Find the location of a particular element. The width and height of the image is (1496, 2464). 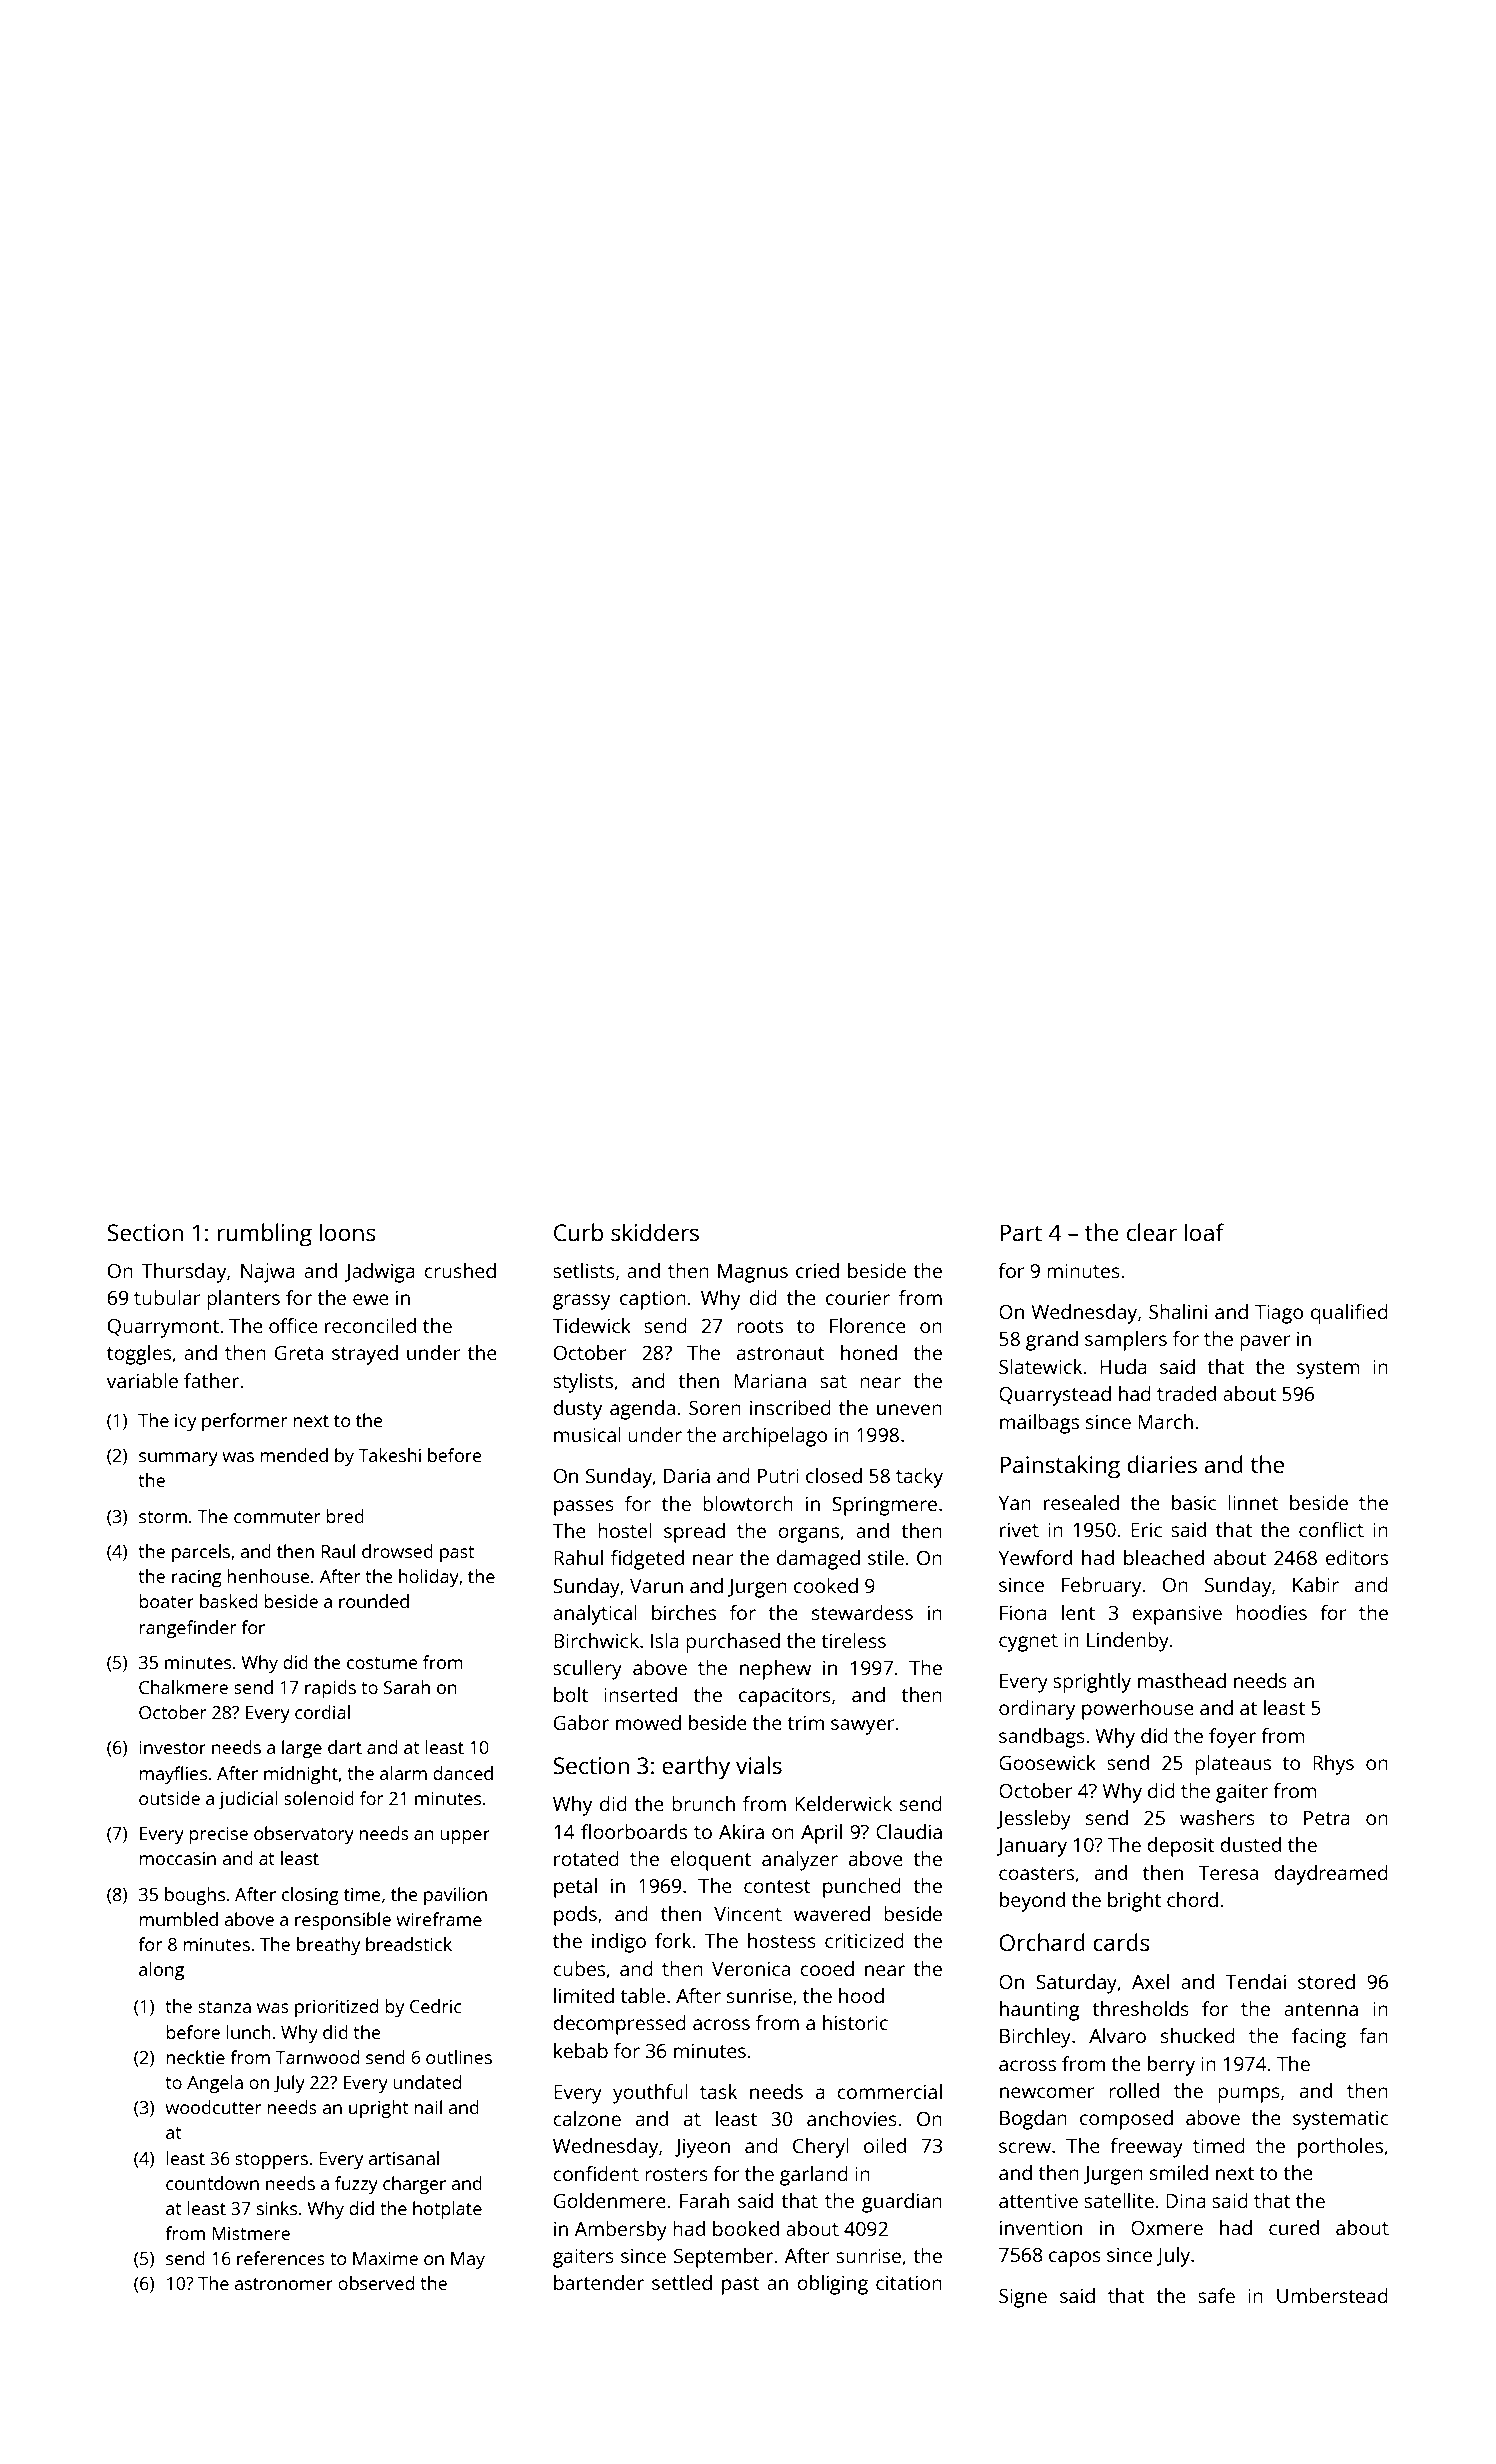

rotated is located at coordinates (586, 1858).
